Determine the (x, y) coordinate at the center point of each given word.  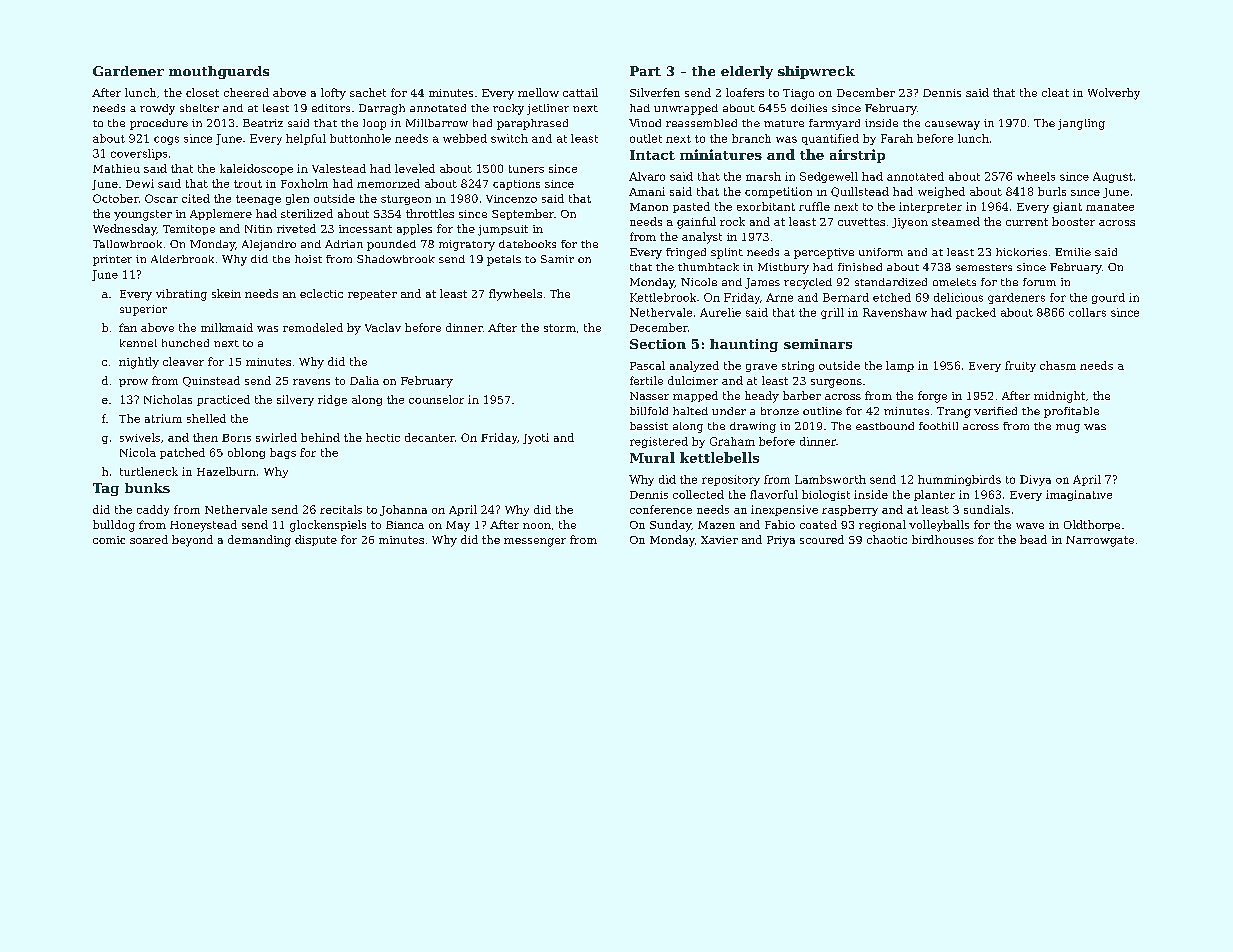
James (762, 283)
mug (1068, 428)
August (1113, 177)
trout (248, 184)
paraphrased (532, 124)
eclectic (321, 293)
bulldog (114, 526)
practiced (223, 400)
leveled (415, 168)
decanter (430, 437)
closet (202, 92)
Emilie (1073, 252)
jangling (1081, 124)
